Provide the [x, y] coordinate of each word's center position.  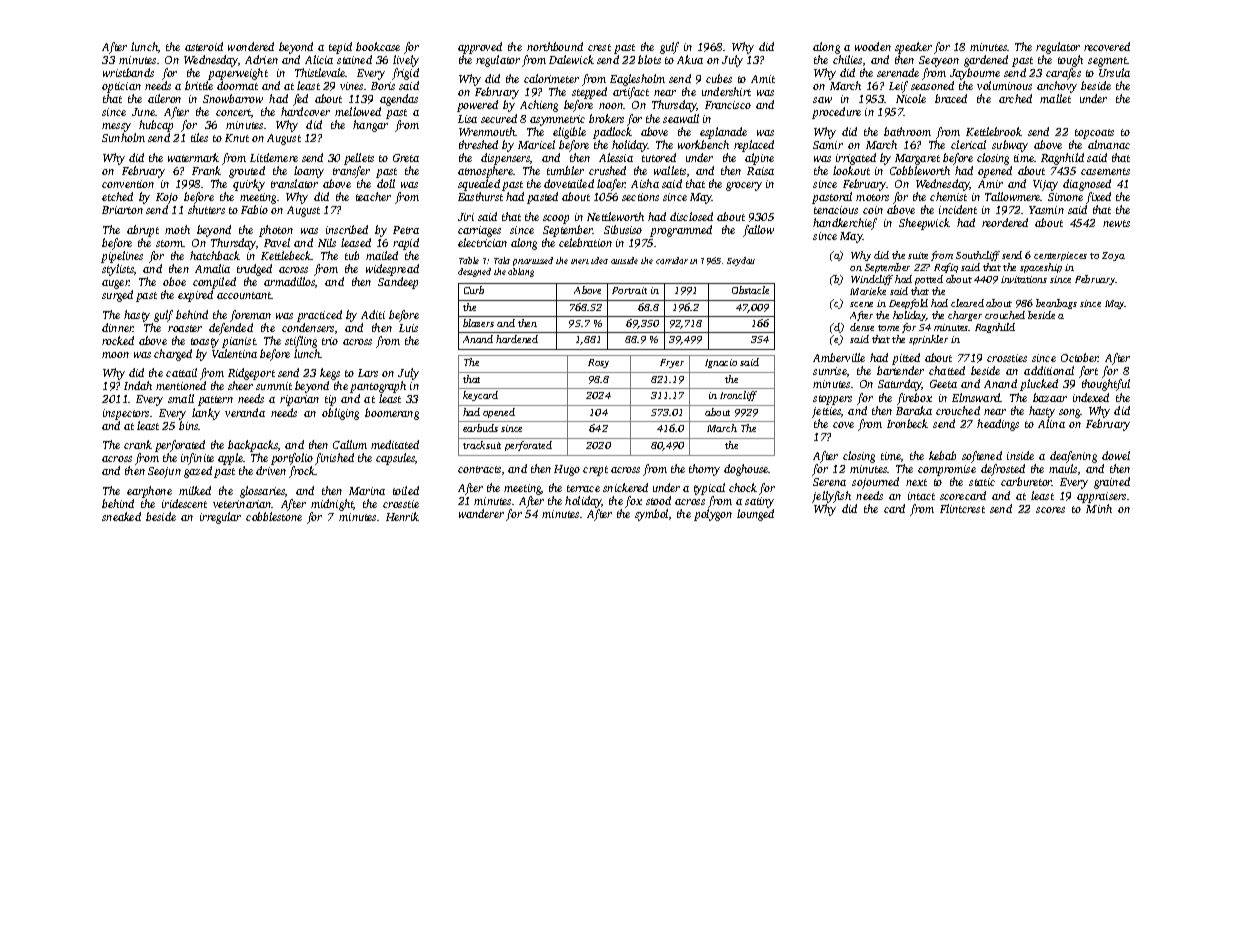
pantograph [378, 387]
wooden [873, 46]
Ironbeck [907, 423]
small [181, 398]
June [143, 112]
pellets [359, 159]
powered [477, 106]
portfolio [292, 459]
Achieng [539, 106]
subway [1010, 146]
